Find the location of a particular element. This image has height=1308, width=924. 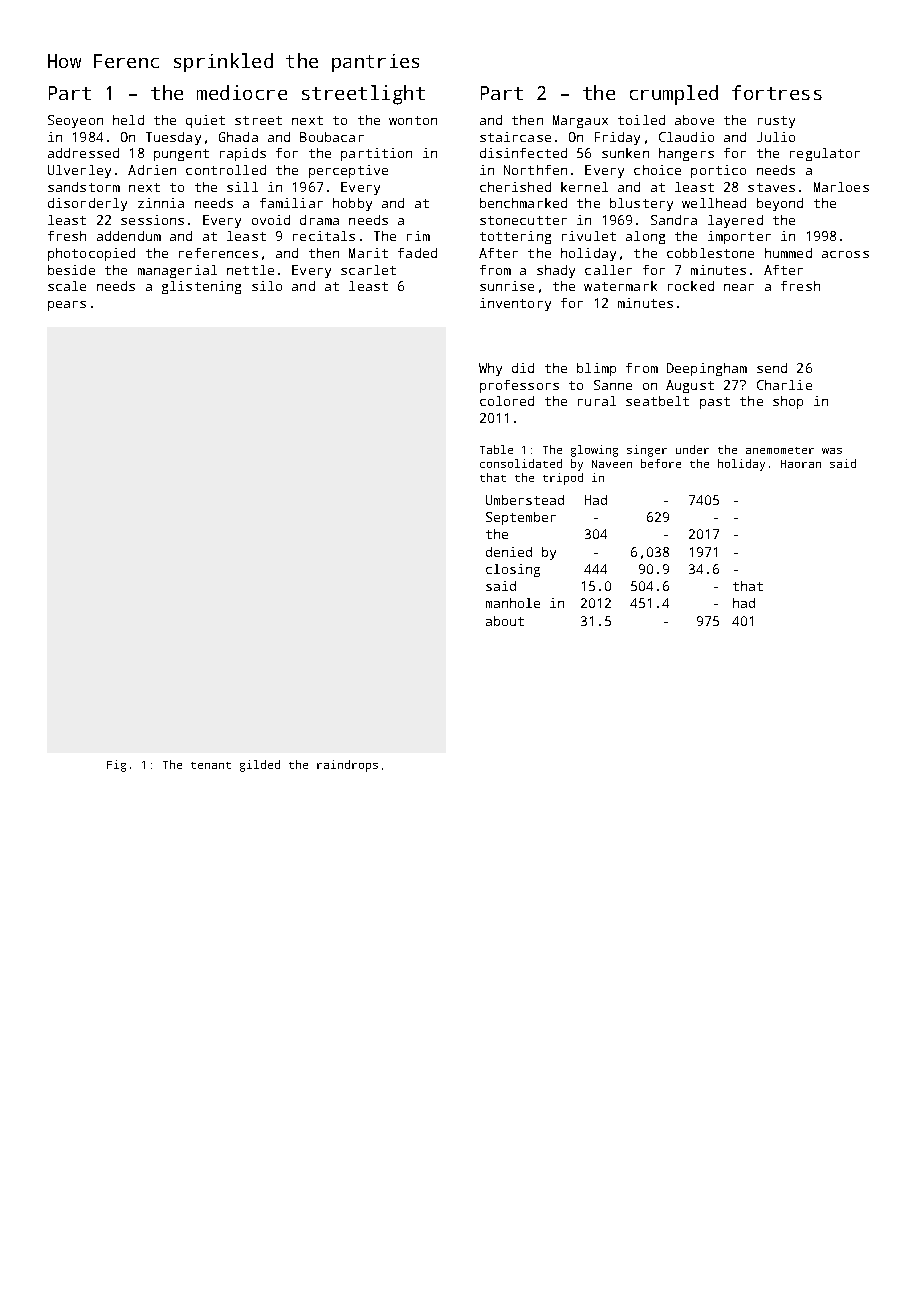

managerial is located at coordinates (177, 271).
